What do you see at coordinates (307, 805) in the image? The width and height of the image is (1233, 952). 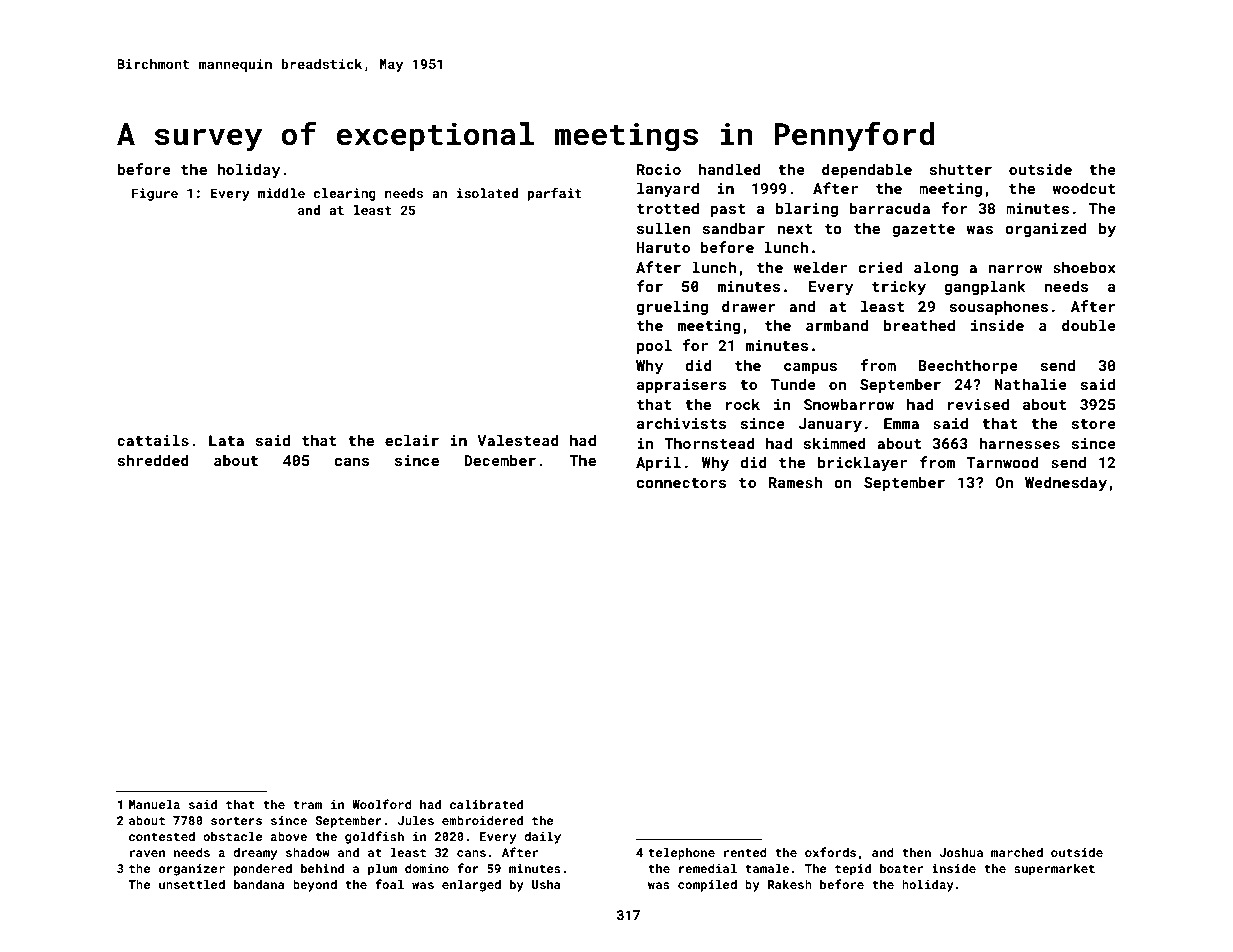 I see `tram` at bounding box center [307, 805].
